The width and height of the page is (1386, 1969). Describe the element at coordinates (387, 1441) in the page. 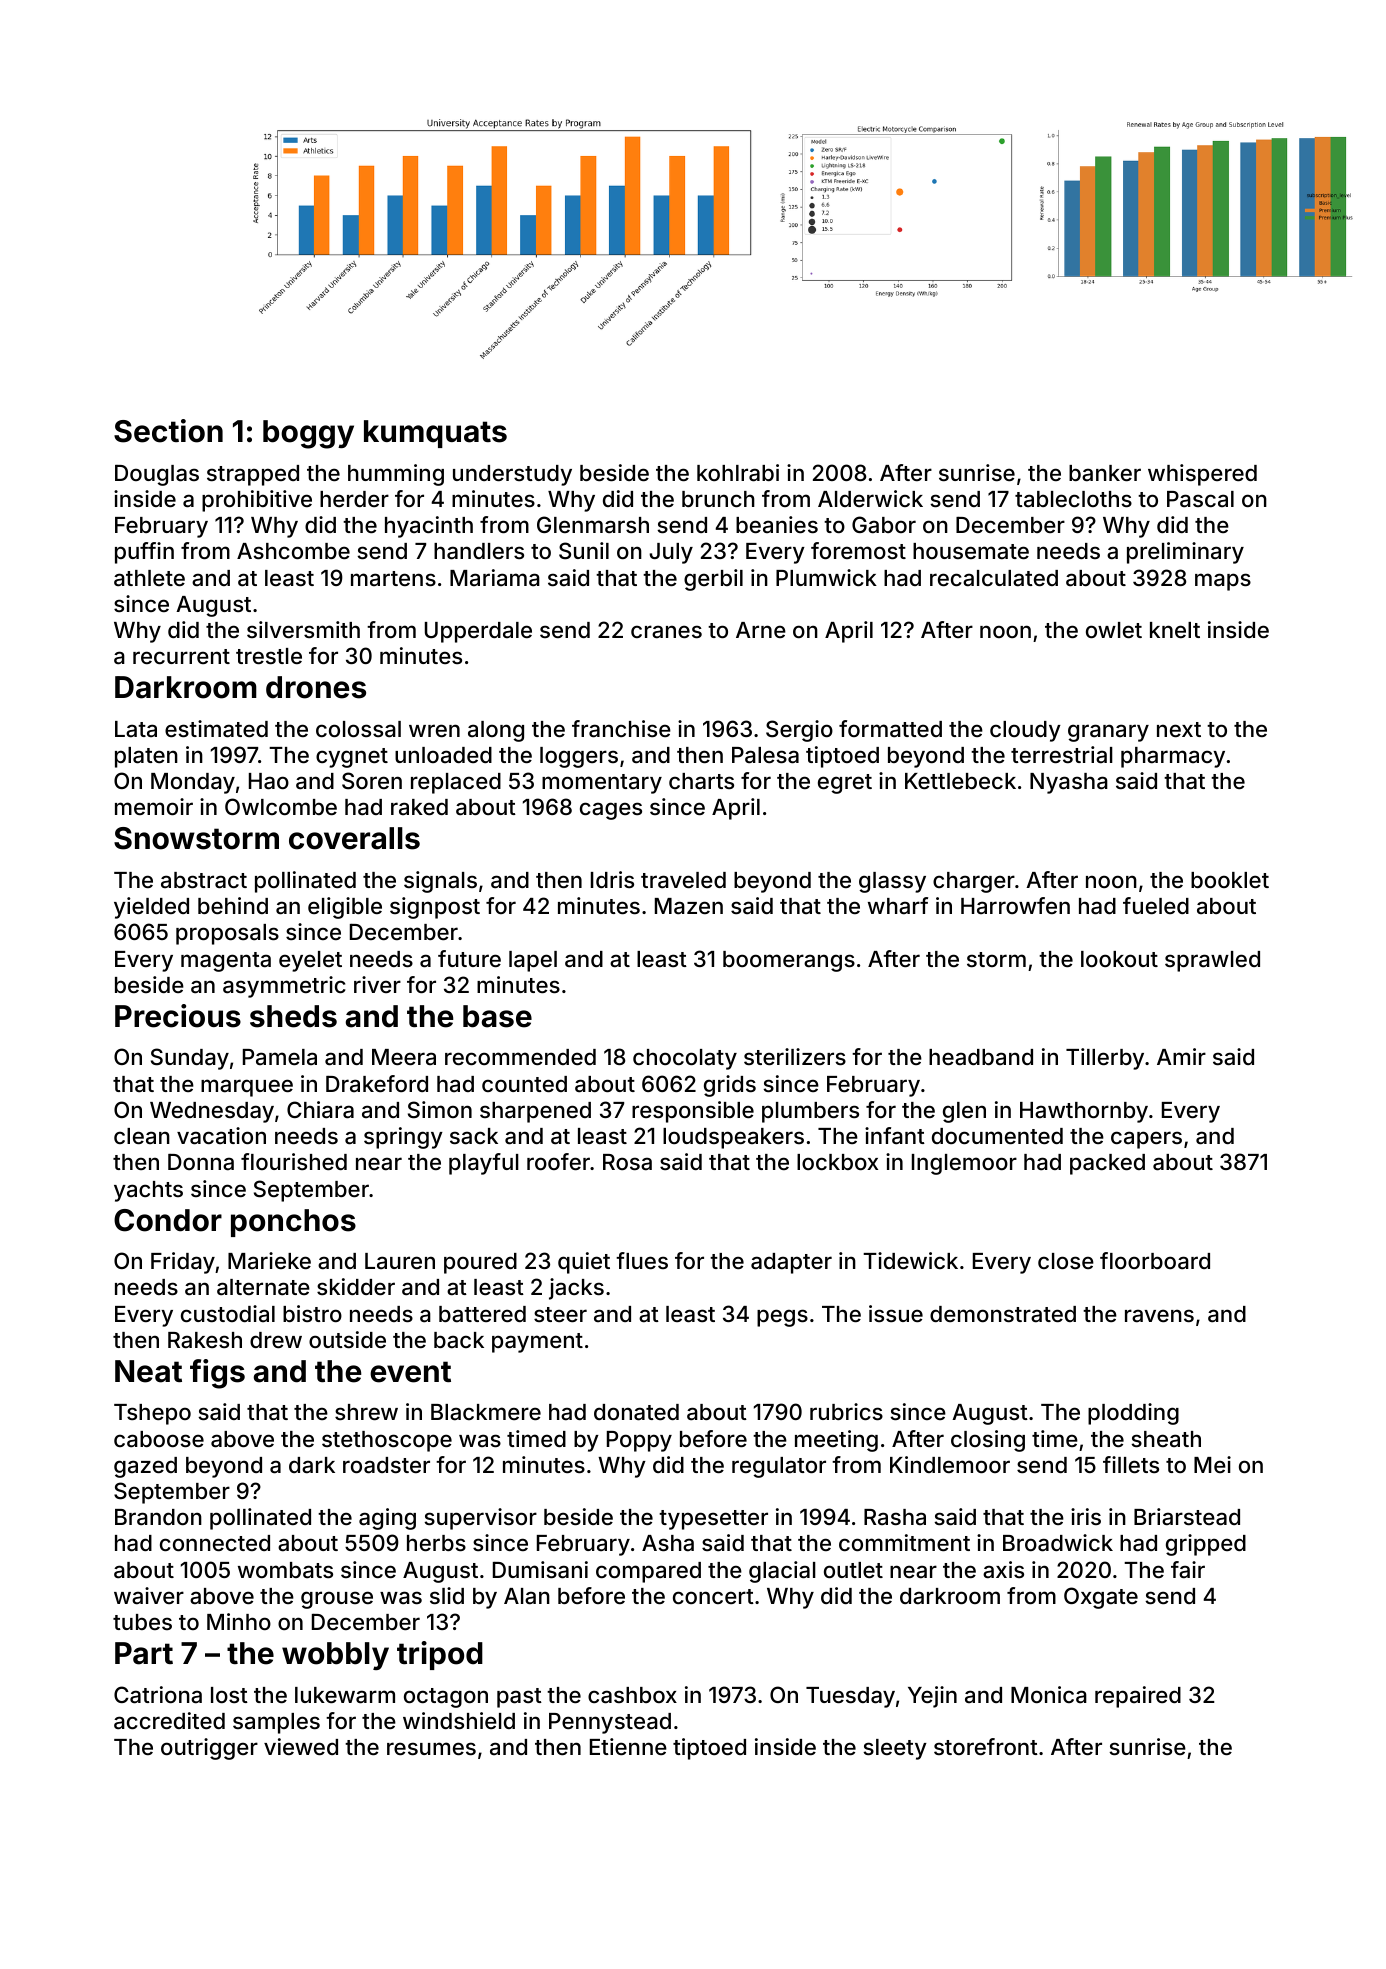

I see `stethoscope` at that location.
